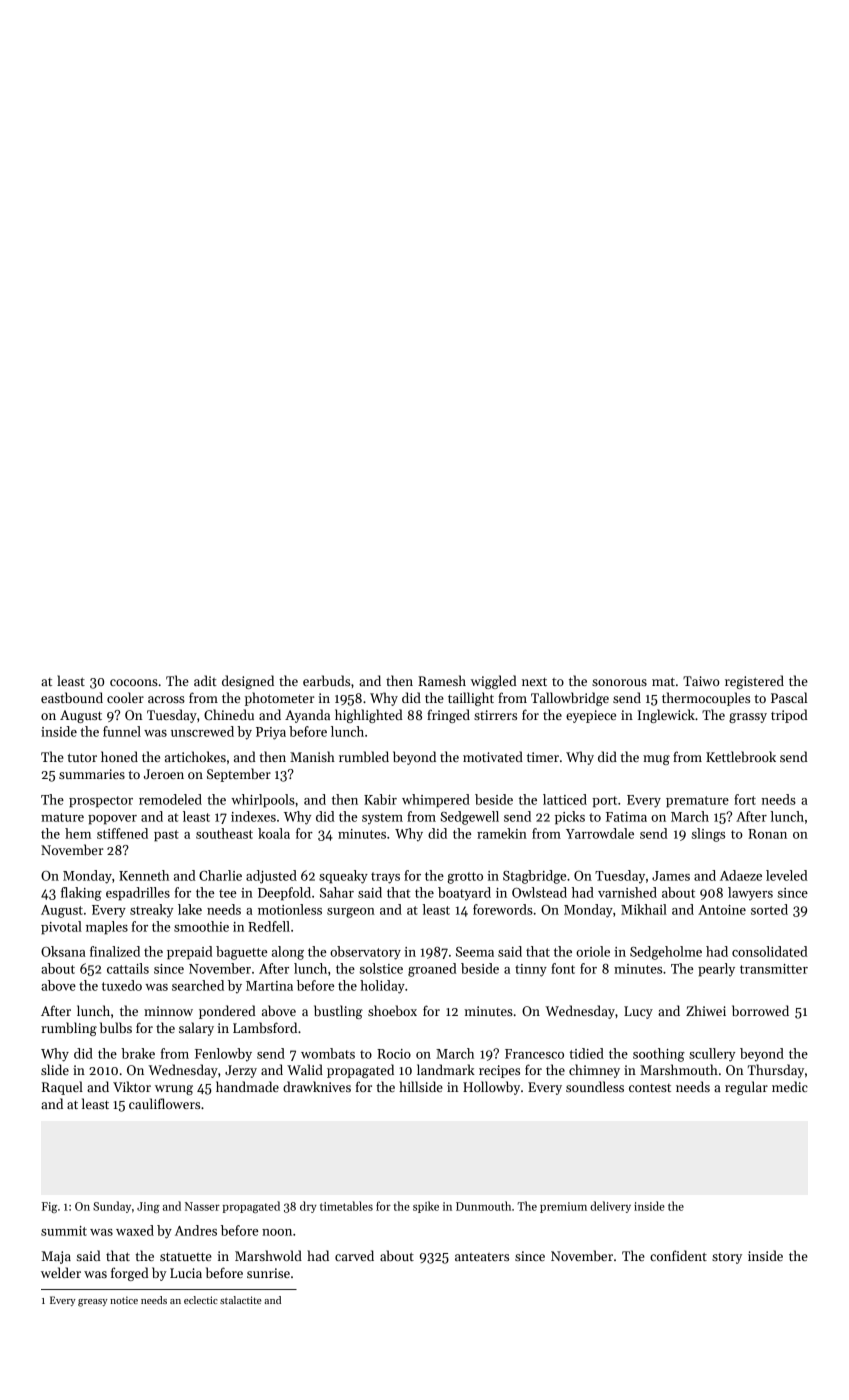 This page has height=1400, width=849. I want to click on notice, so click(124, 1300).
